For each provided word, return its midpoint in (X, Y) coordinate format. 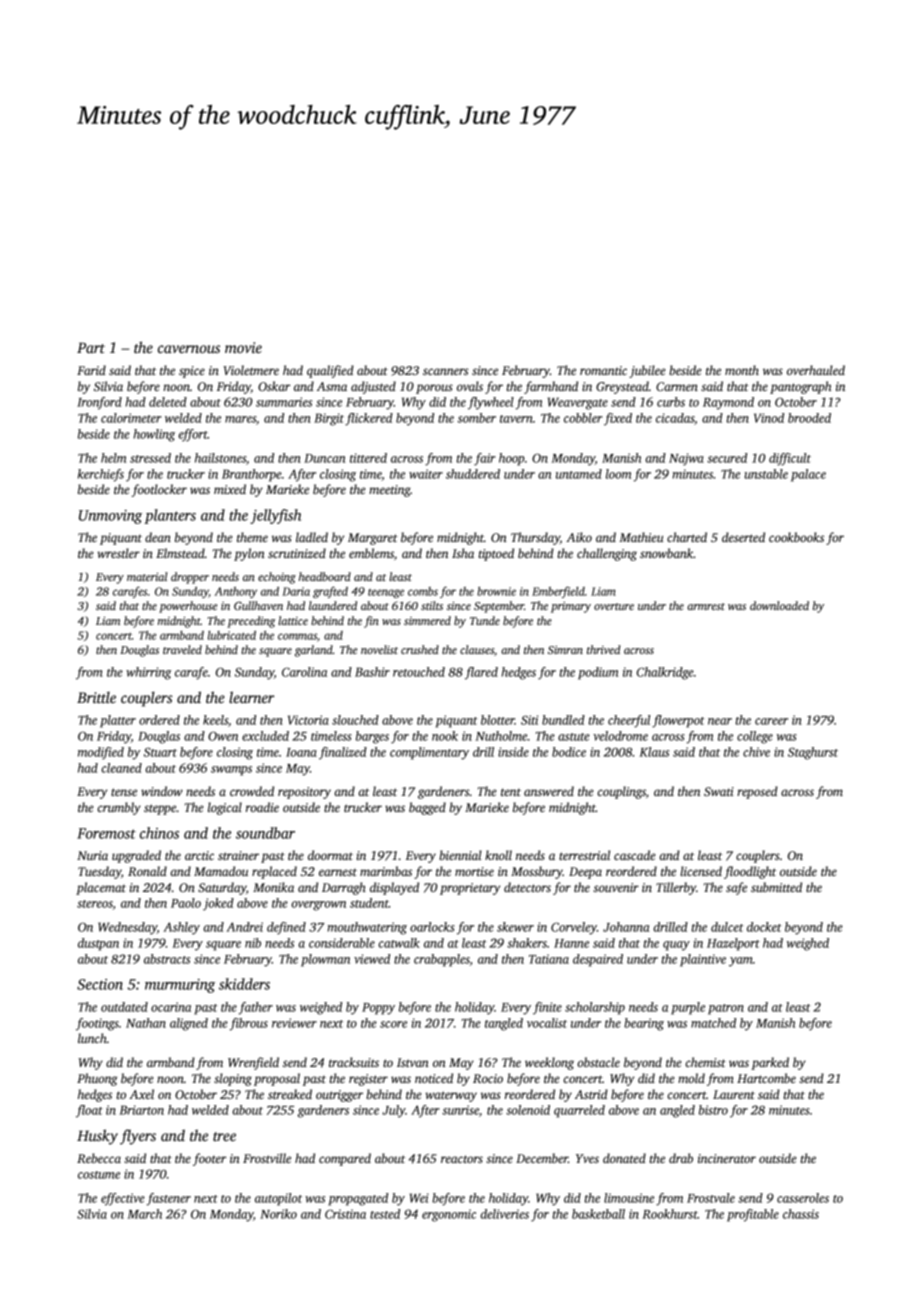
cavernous (189, 349)
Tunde (485, 620)
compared (345, 1159)
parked (770, 1063)
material (147, 576)
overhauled (816, 370)
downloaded (779, 605)
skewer (515, 927)
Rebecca (99, 1158)
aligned (189, 1024)
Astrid (591, 1094)
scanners (445, 371)
